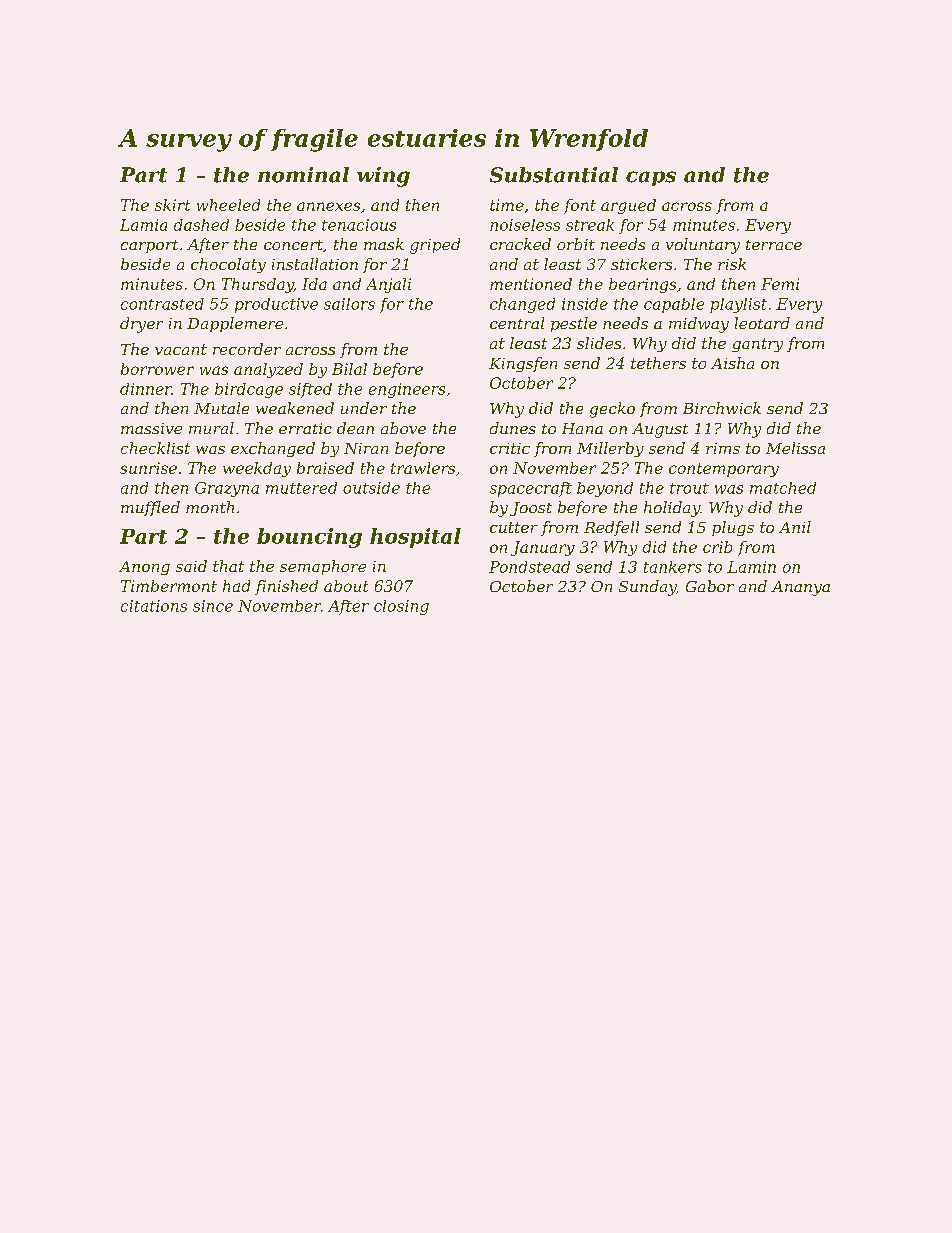  What do you see at coordinates (525, 225) in the document?
I see `noiseless` at bounding box center [525, 225].
